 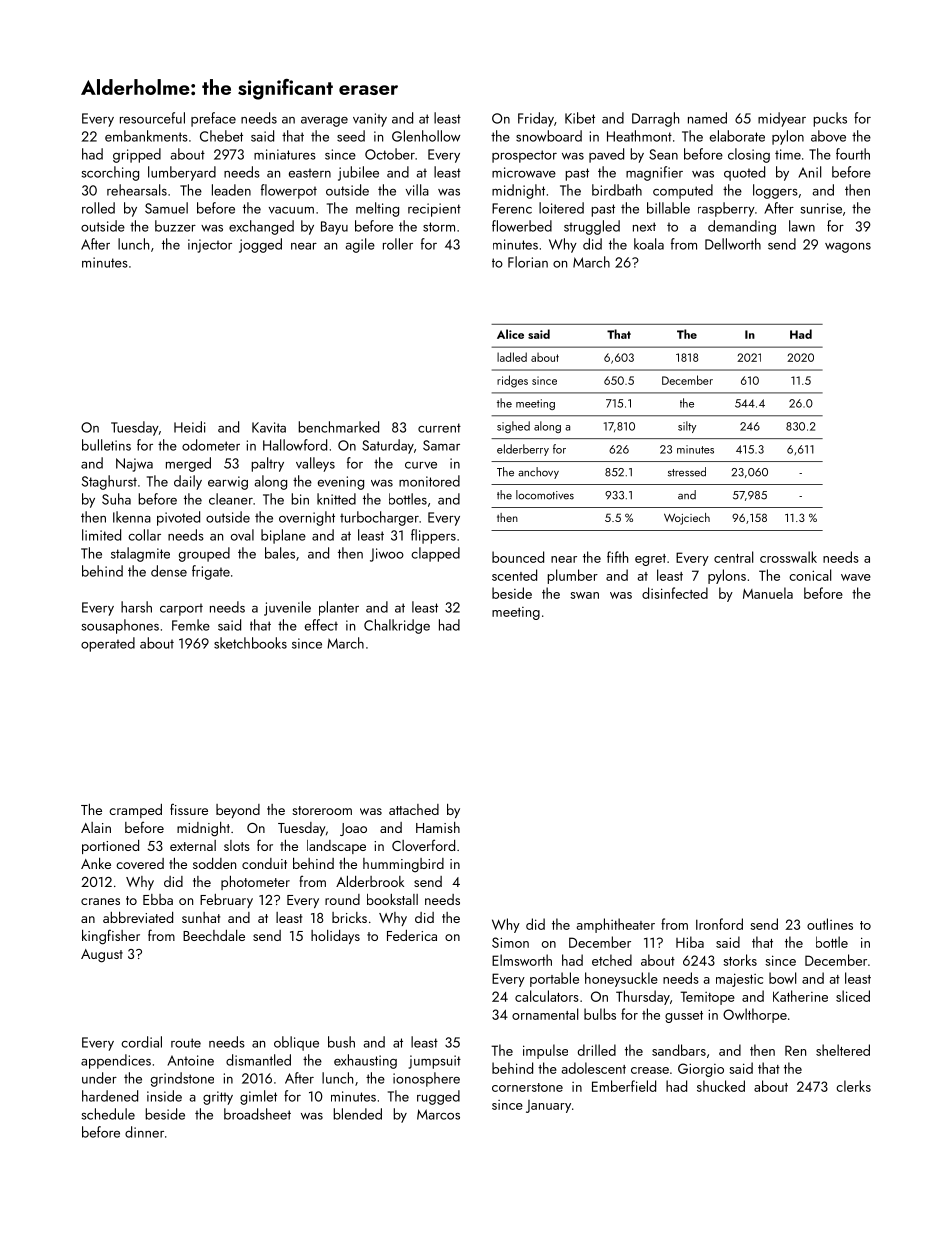 I want to click on cordial, so click(x=141, y=1042).
